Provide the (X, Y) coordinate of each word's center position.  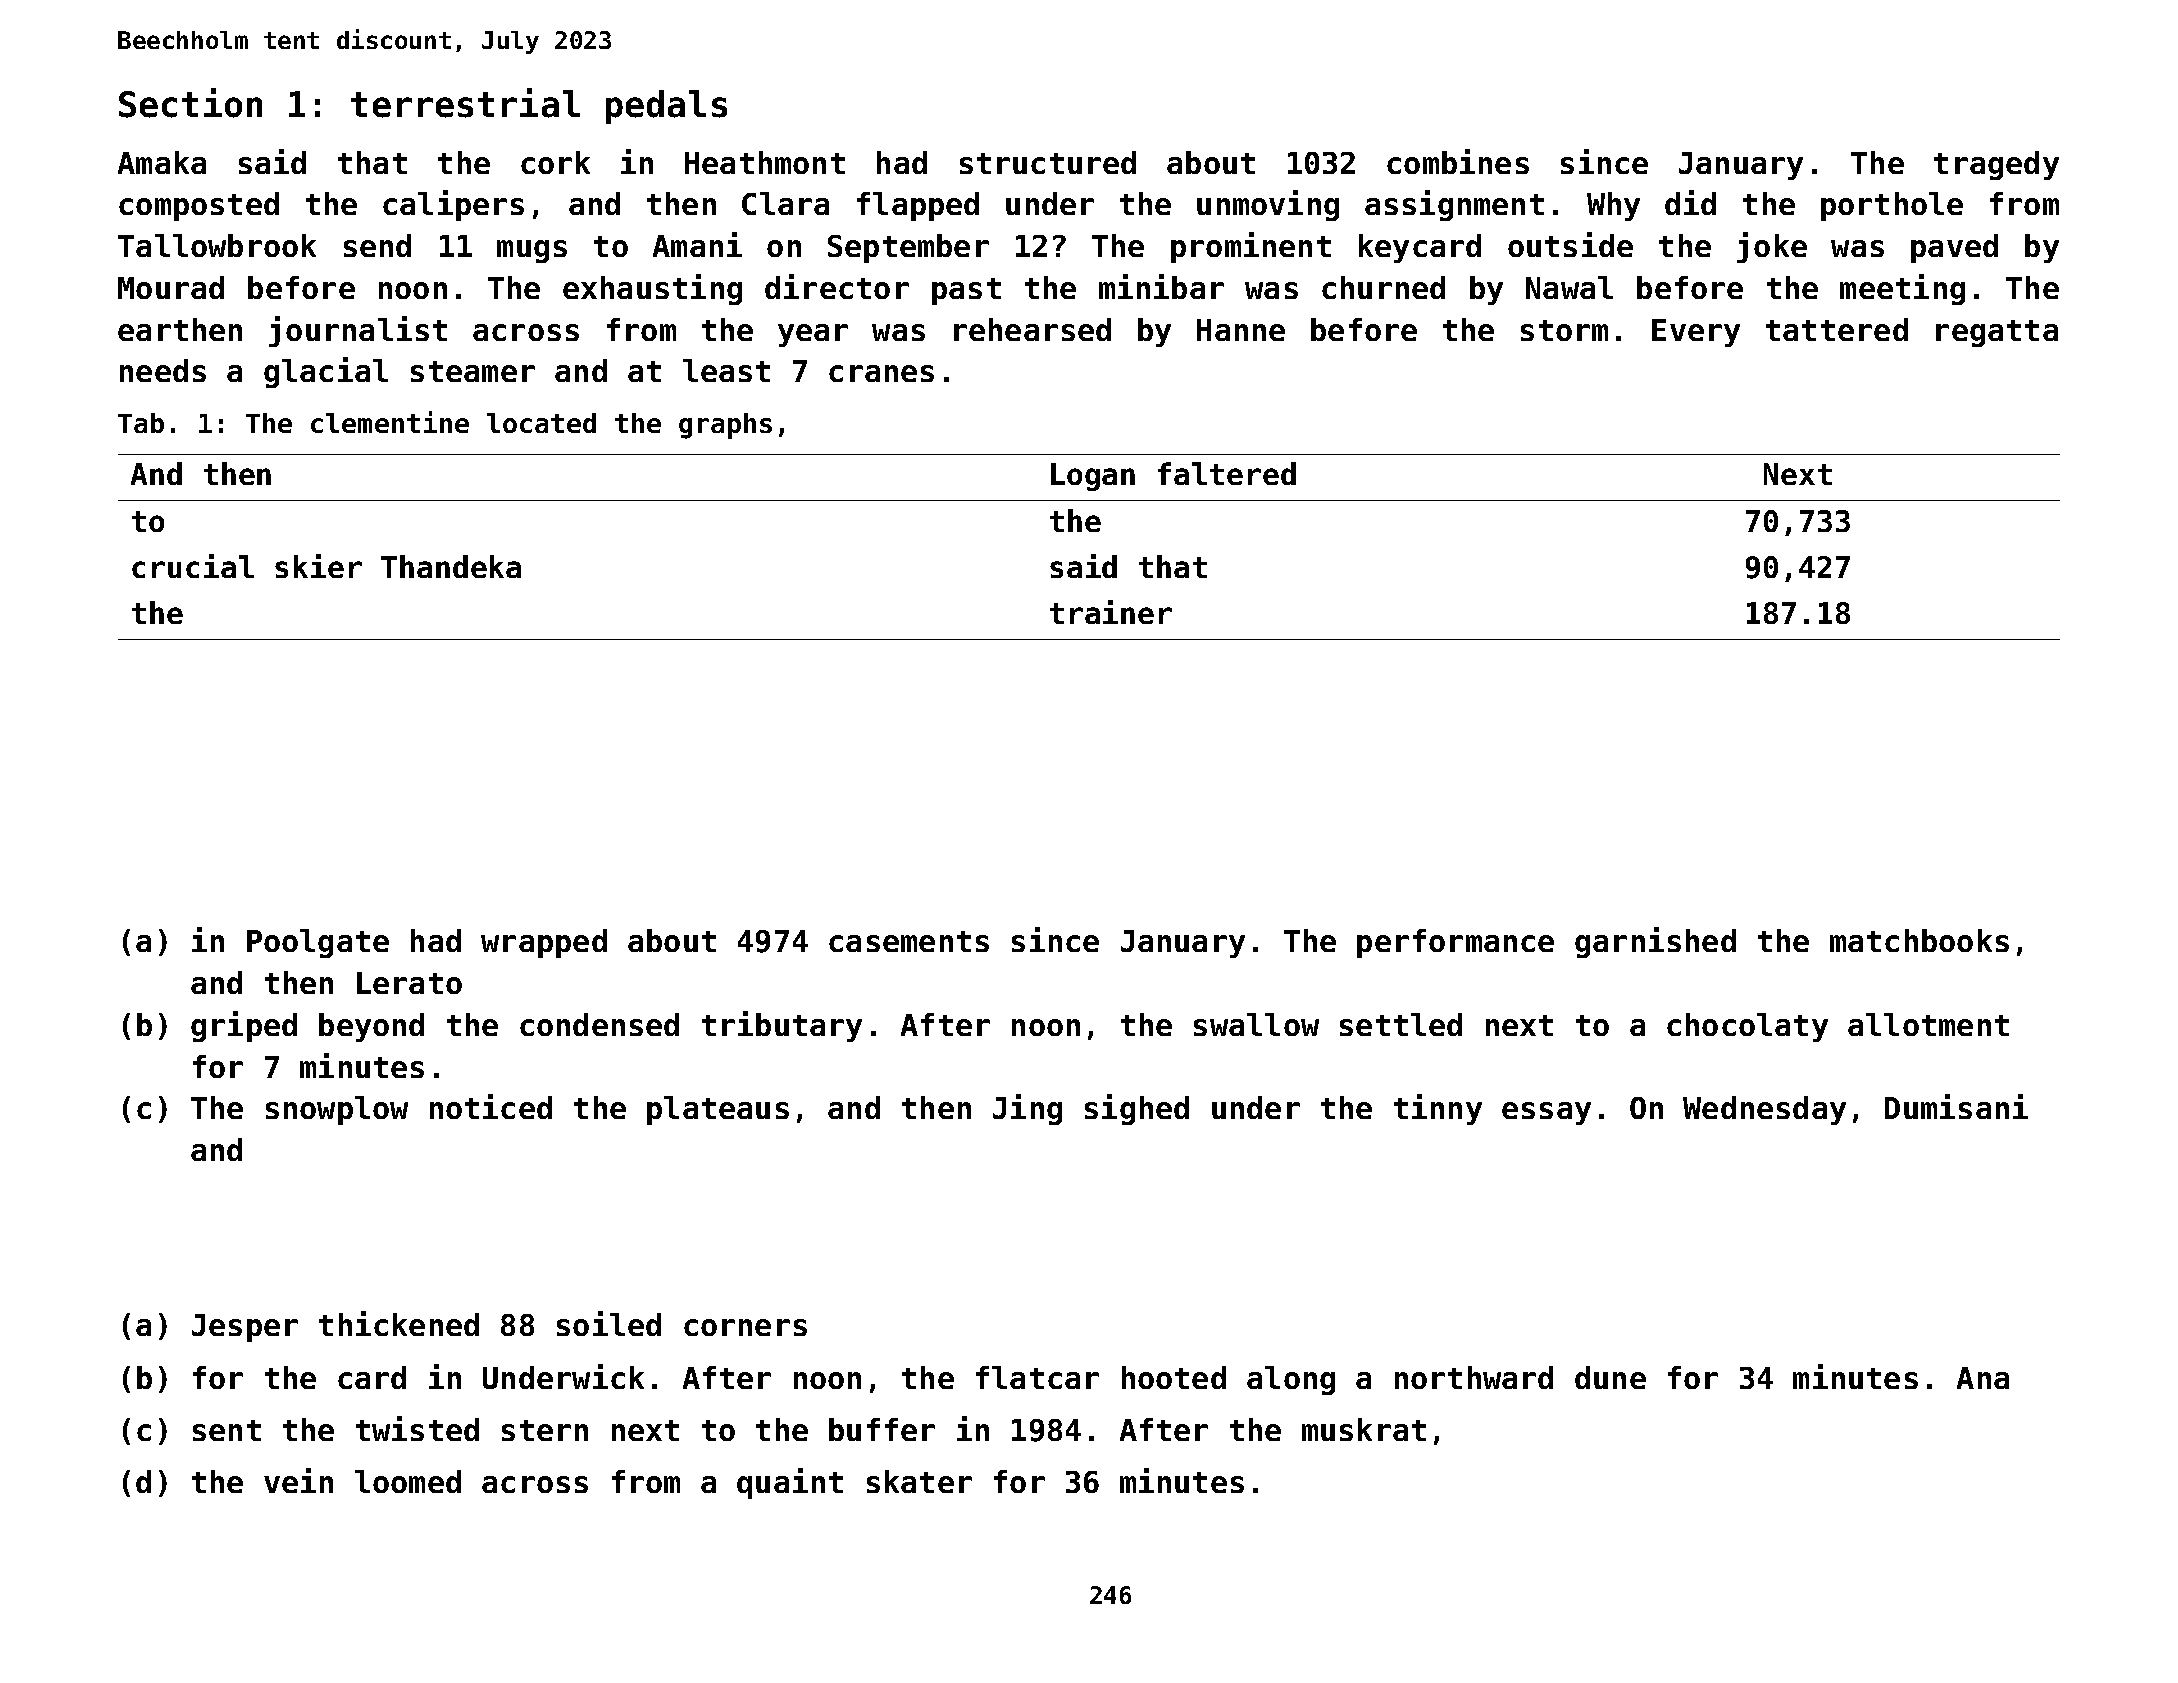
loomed (408, 1481)
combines (1458, 161)
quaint (790, 1483)
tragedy (1996, 165)
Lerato (409, 983)
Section (190, 103)
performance (1455, 943)
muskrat (1364, 1429)
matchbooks (1919, 940)
